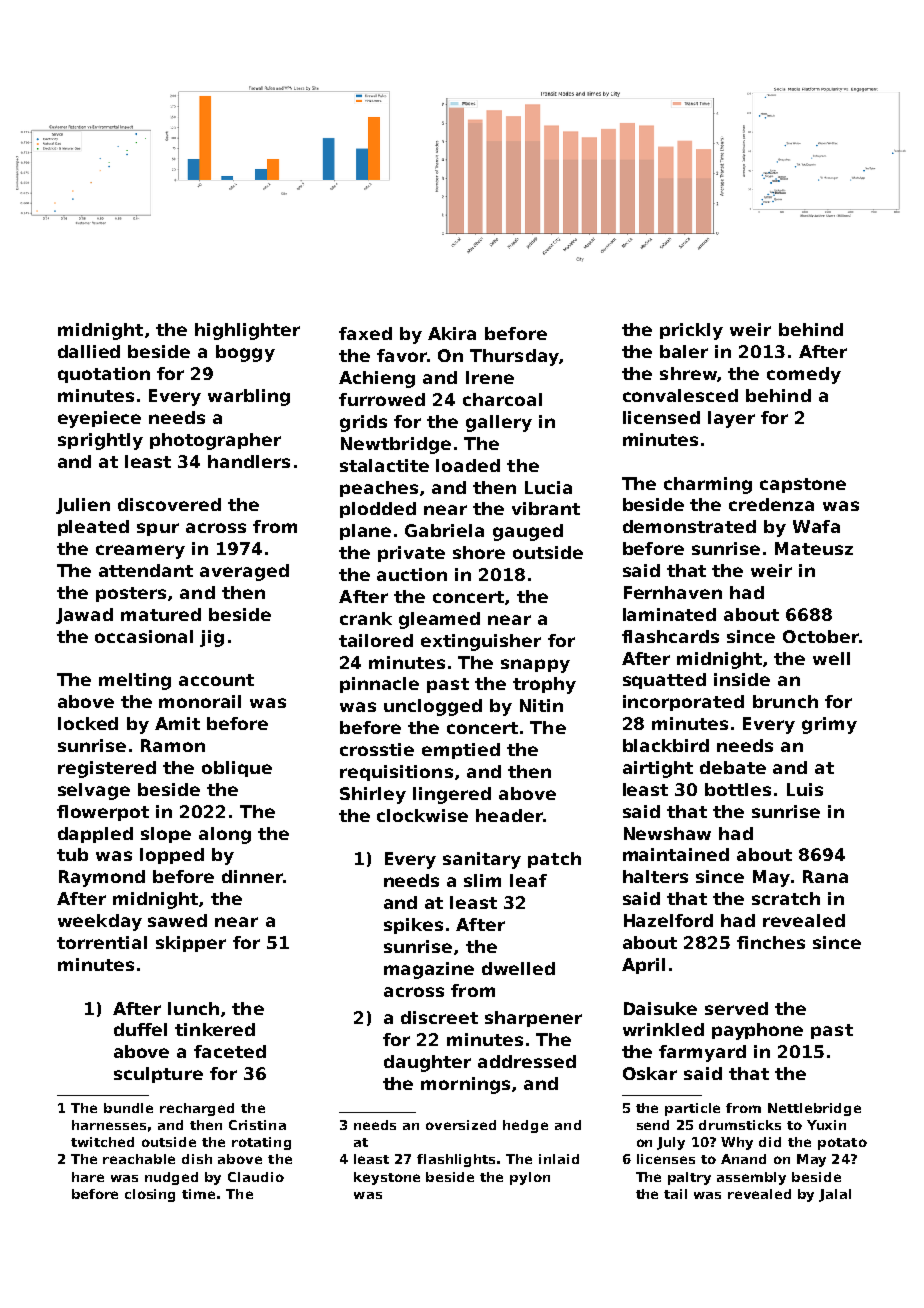 The height and width of the screenshot is (1308, 924). What do you see at coordinates (541, 705) in the screenshot?
I see `Nitin` at bounding box center [541, 705].
